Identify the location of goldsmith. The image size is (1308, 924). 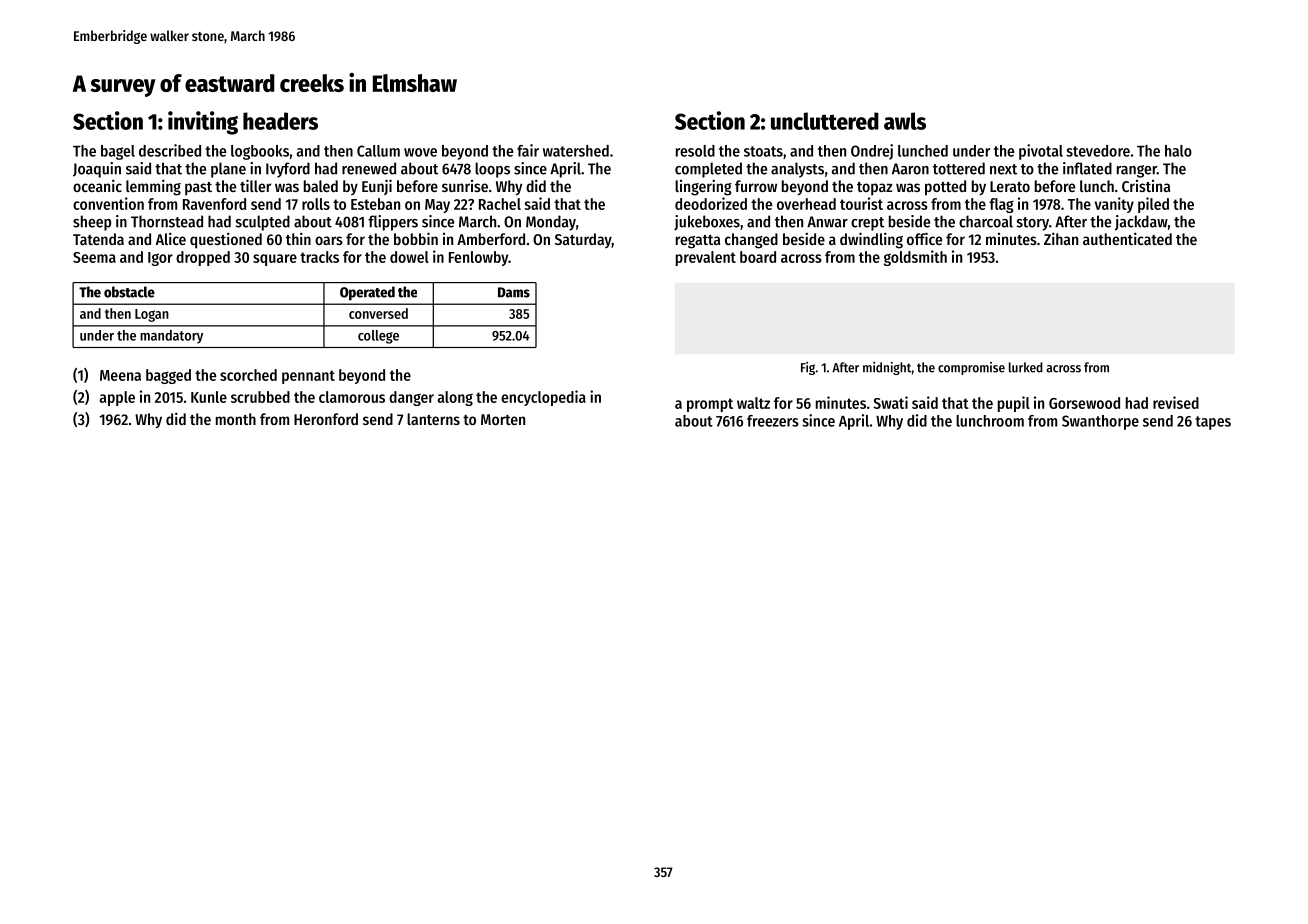
(915, 258).
